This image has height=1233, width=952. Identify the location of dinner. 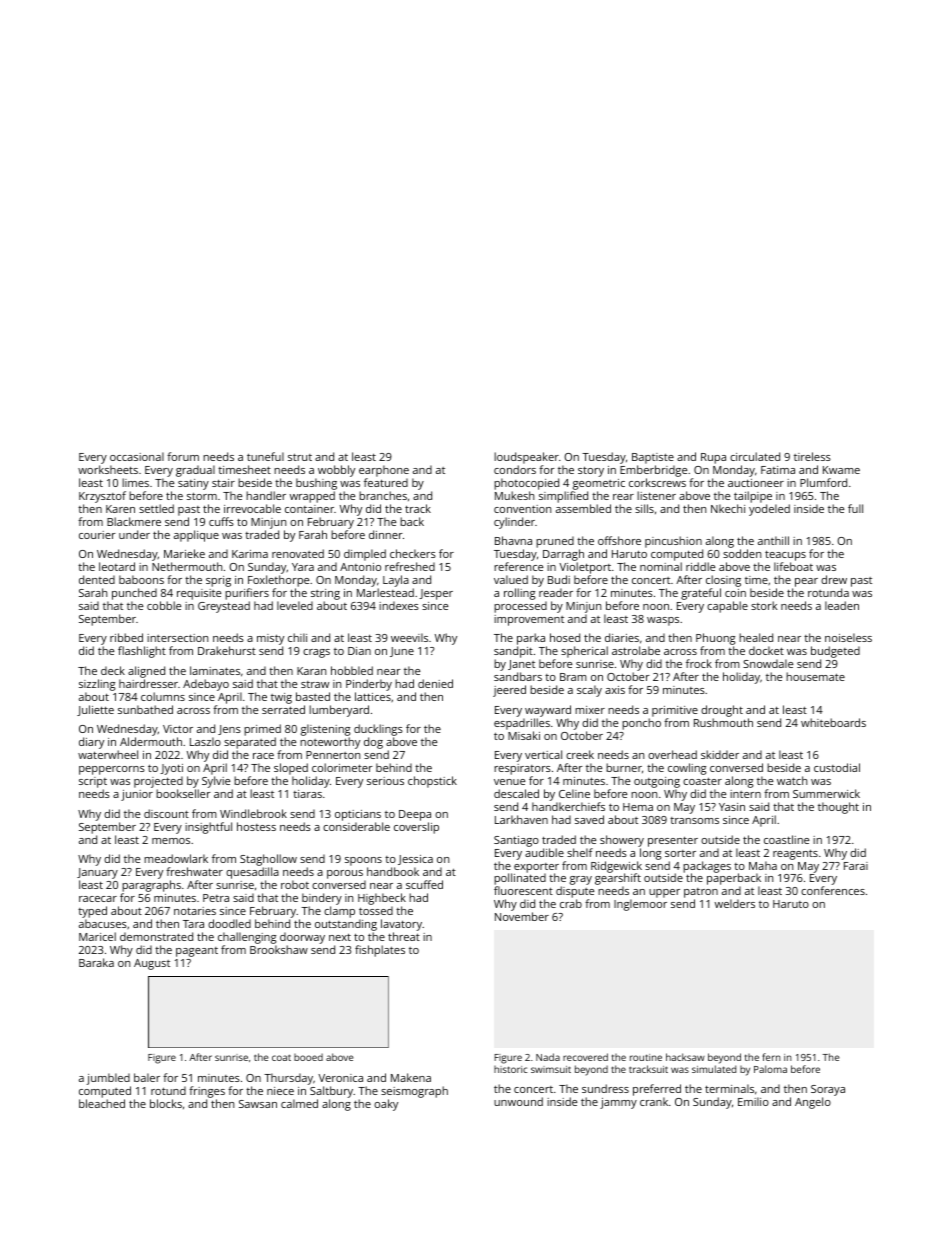
(386, 534).
